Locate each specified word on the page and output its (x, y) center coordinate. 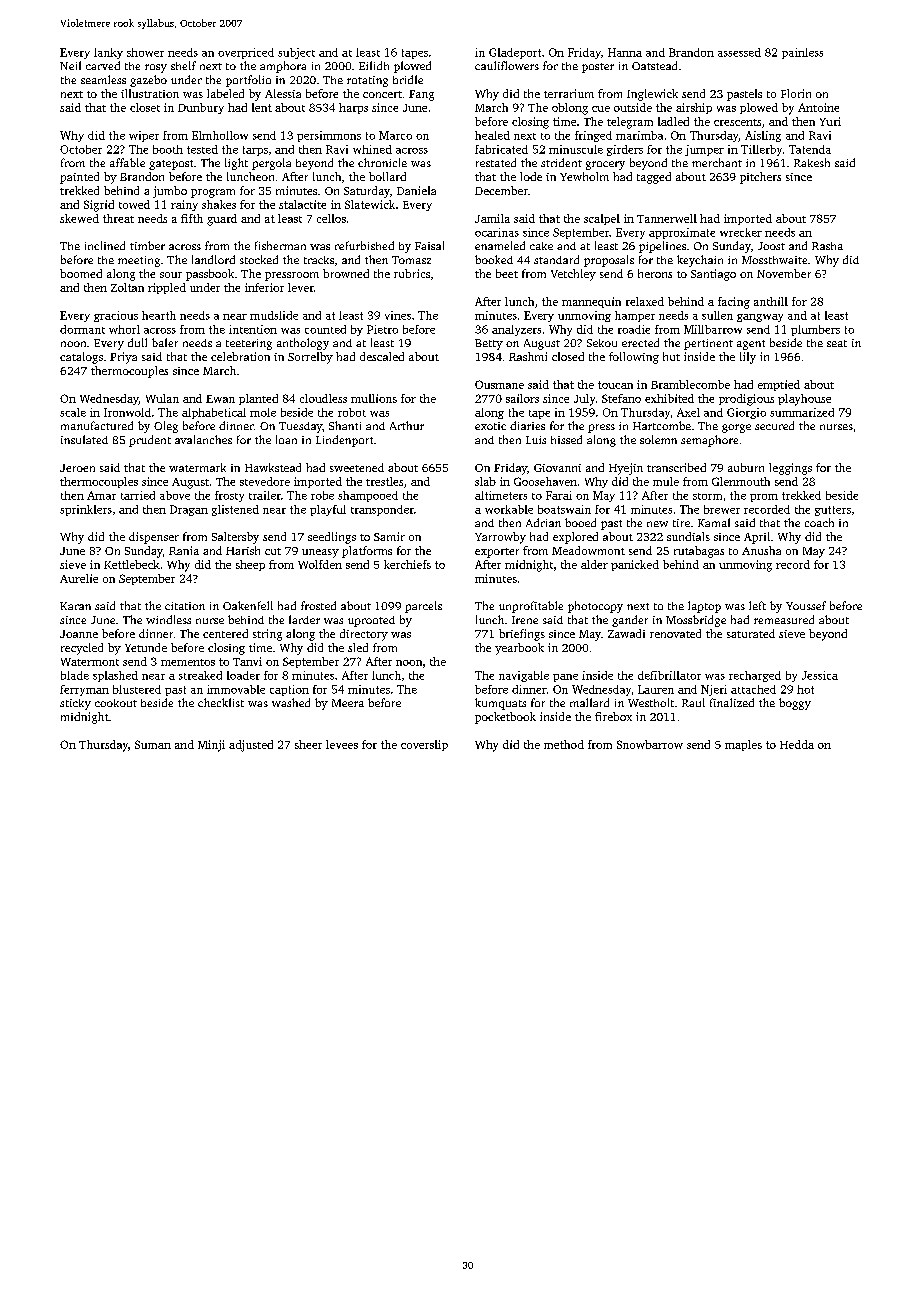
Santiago (713, 275)
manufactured (97, 425)
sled (358, 647)
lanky (108, 53)
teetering (249, 344)
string (267, 635)
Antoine (818, 107)
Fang (421, 95)
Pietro (382, 329)
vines (398, 315)
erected (640, 342)
